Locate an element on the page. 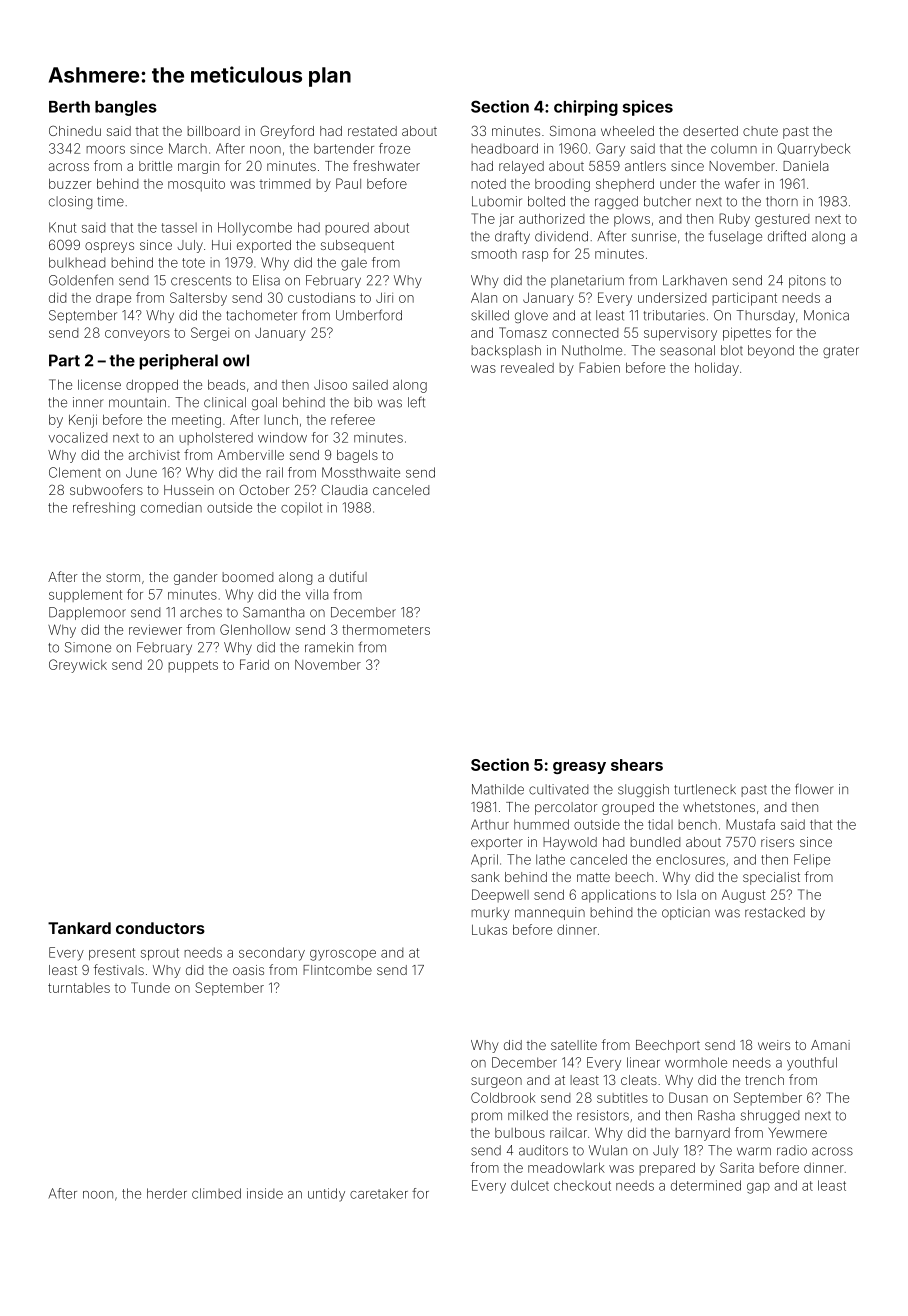 The image size is (908, 1316). skilled is located at coordinates (490, 315).
